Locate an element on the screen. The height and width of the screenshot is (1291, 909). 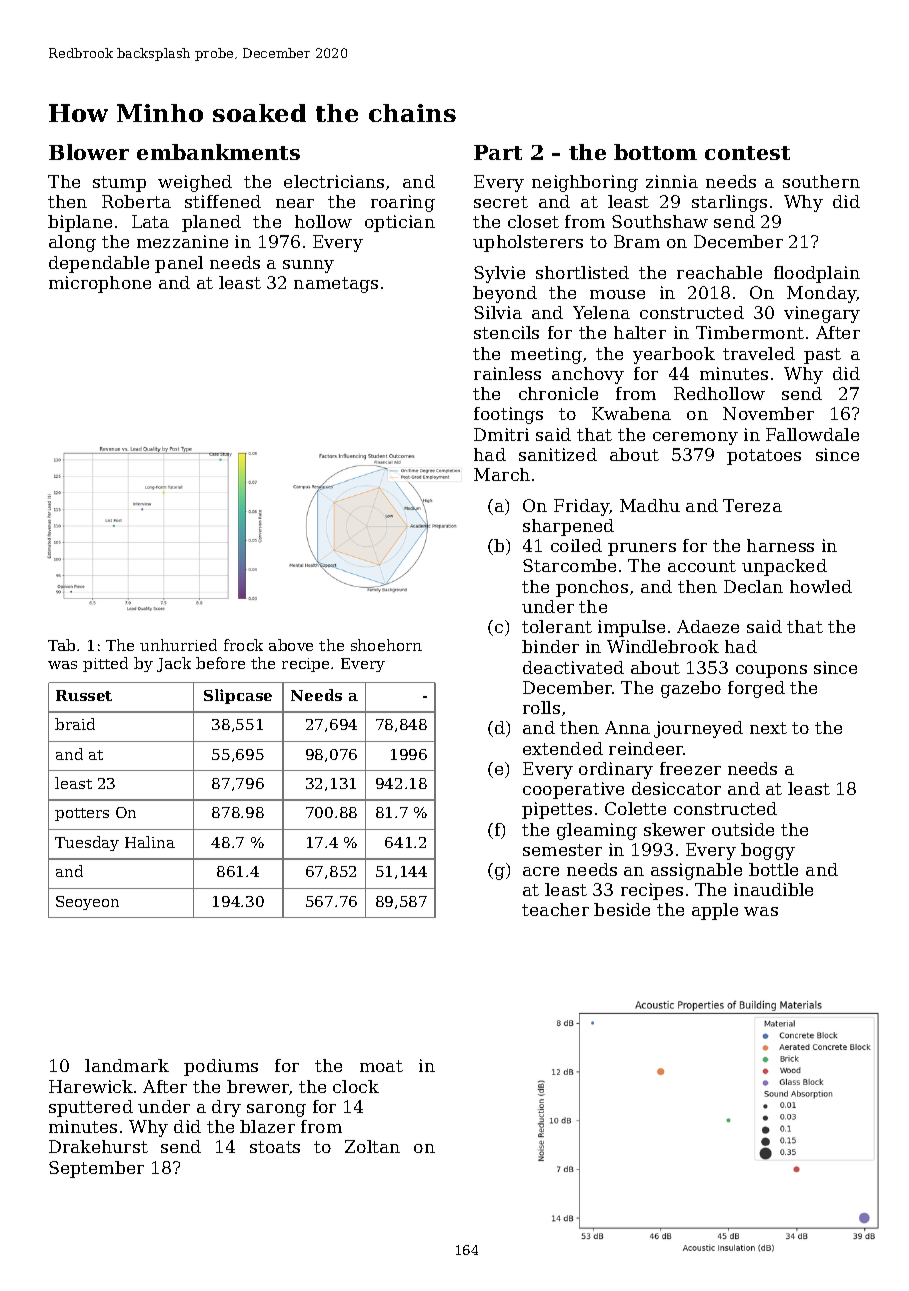
sarong is located at coordinates (276, 1110).
